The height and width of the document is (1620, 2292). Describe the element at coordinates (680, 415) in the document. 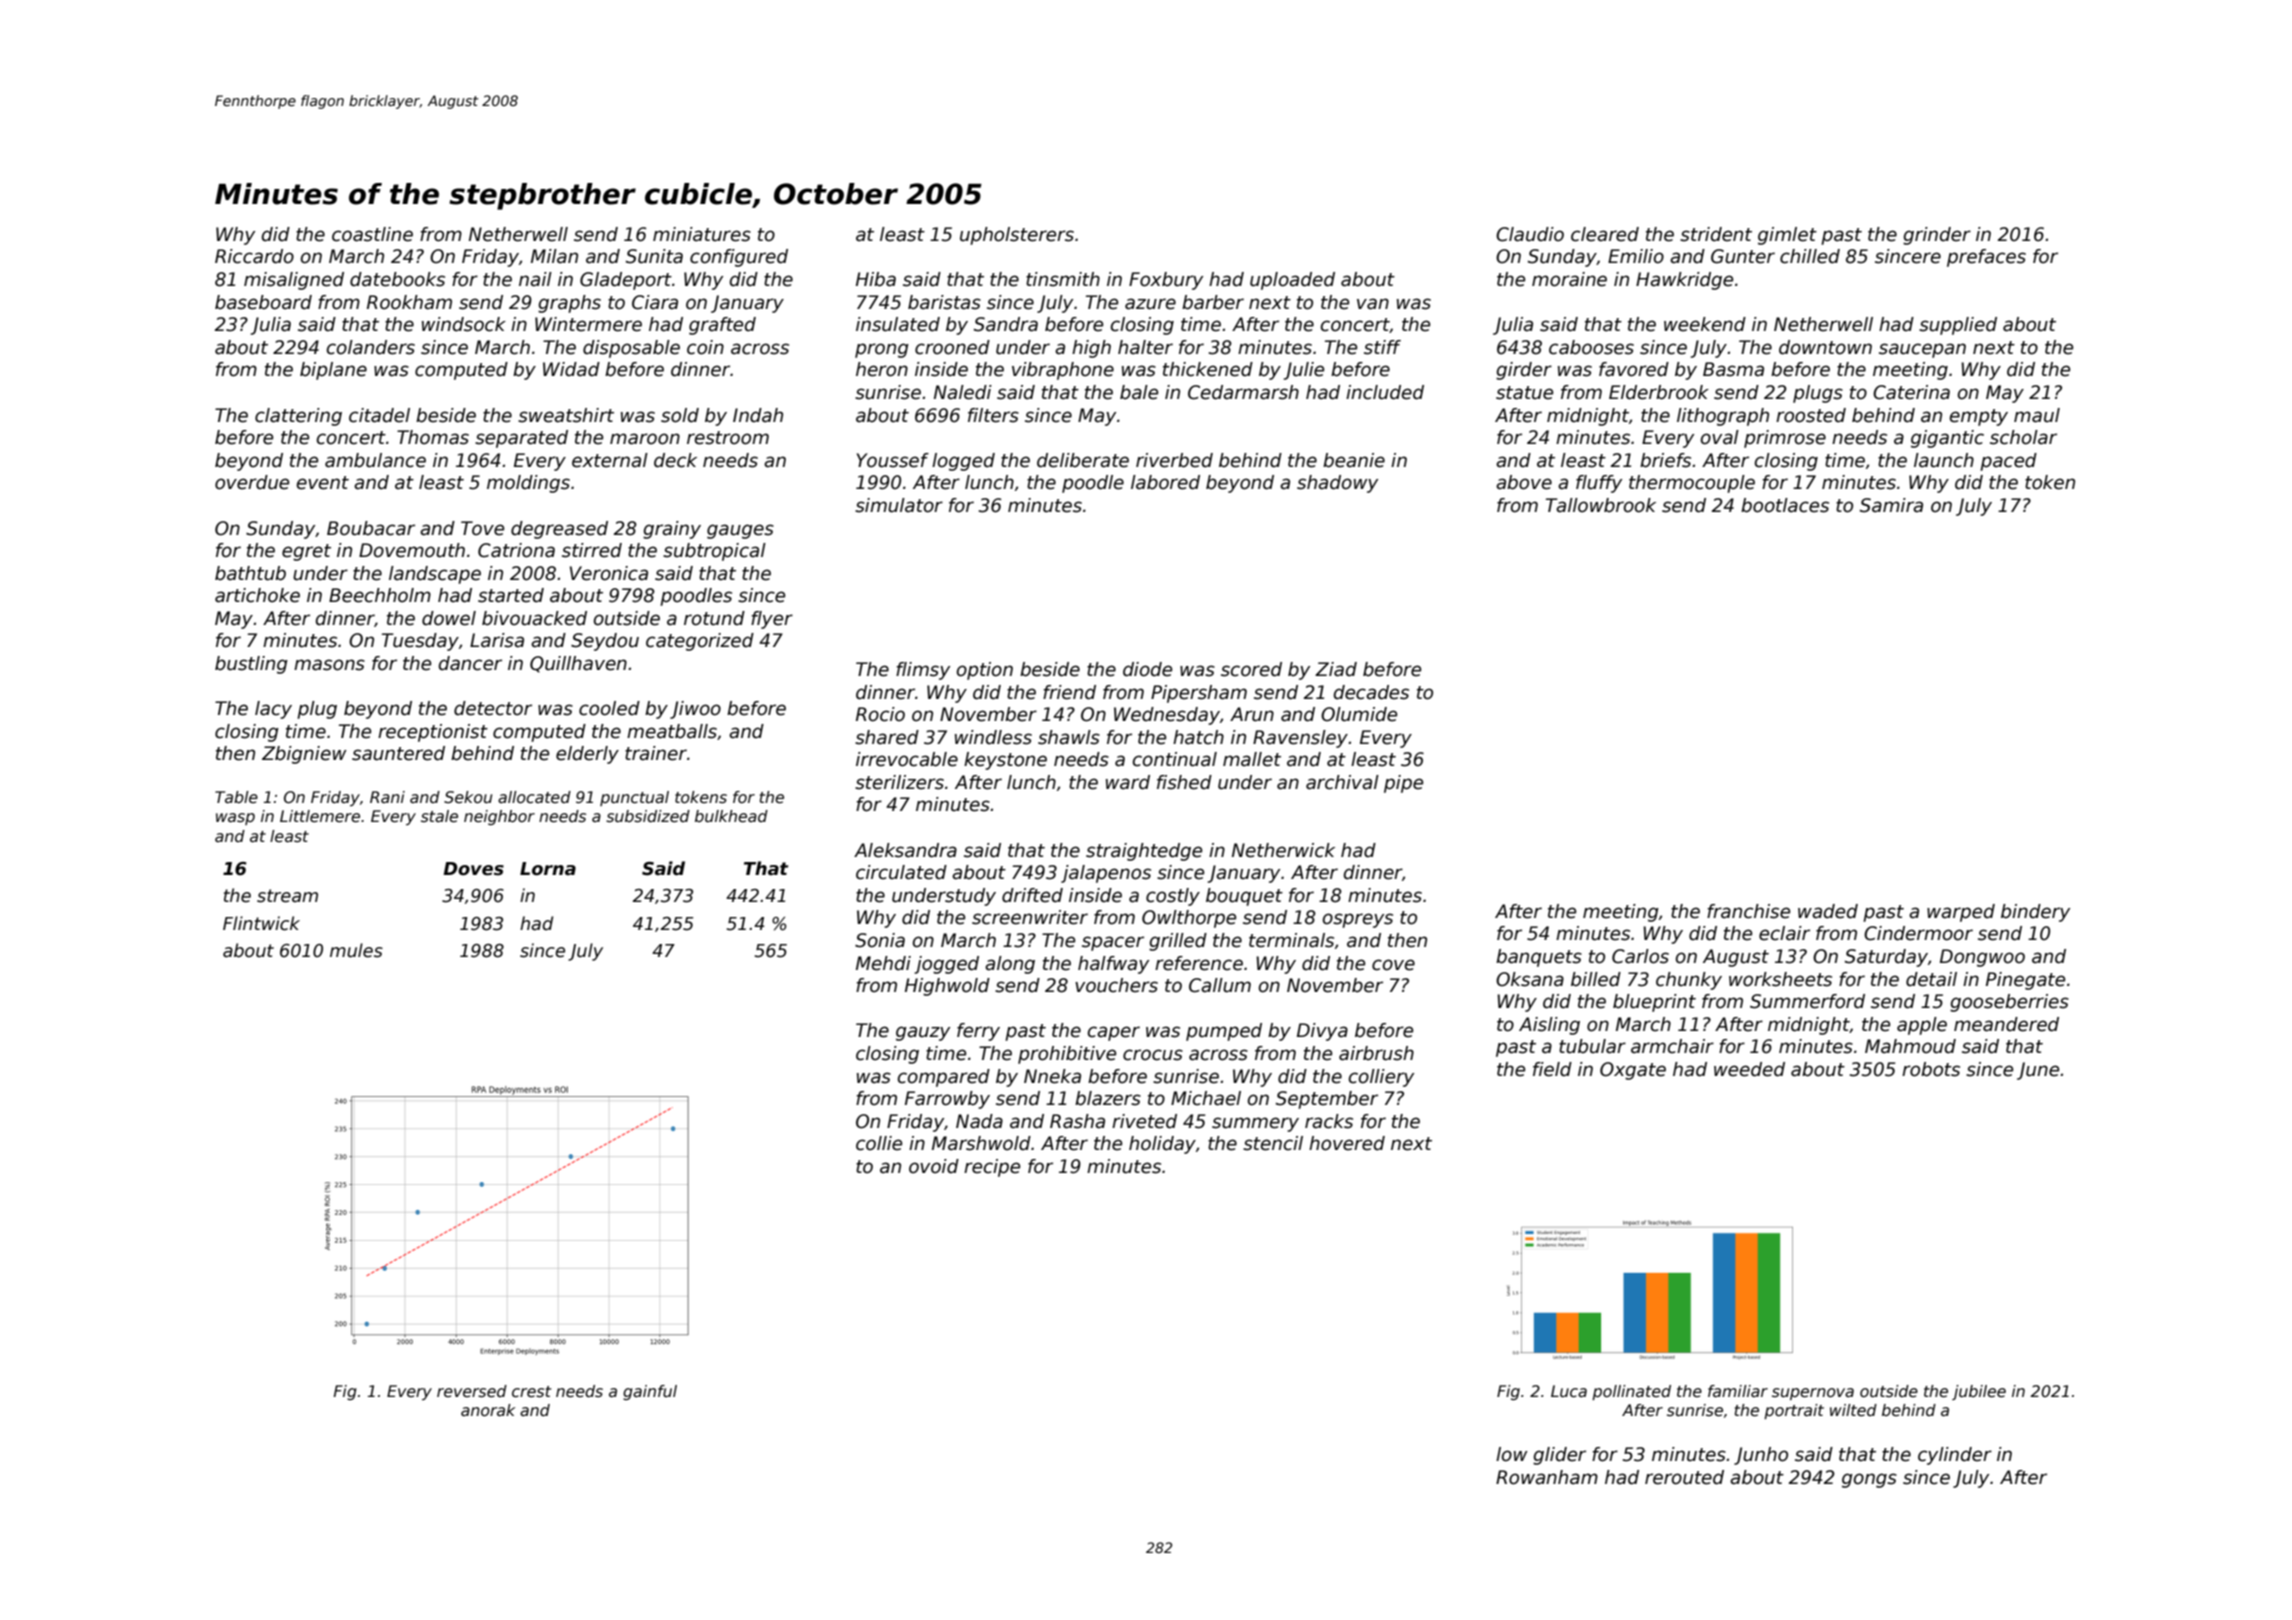

I see `sold` at that location.
